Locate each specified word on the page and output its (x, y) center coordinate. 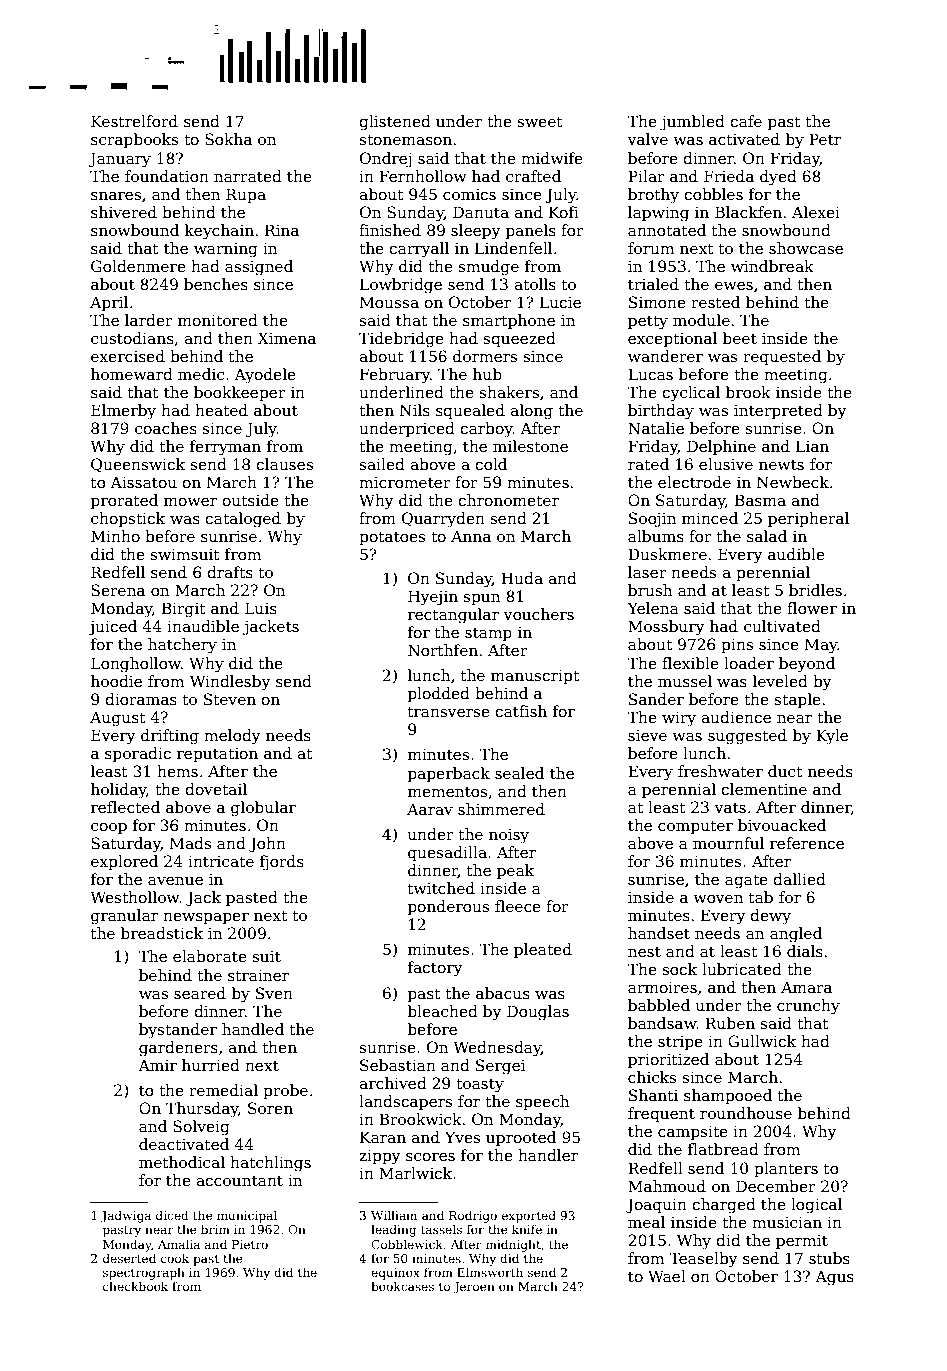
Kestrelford (134, 121)
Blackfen (748, 212)
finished (390, 230)
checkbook (135, 1286)
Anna (471, 536)
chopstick (128, 519)
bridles (815, 590)
